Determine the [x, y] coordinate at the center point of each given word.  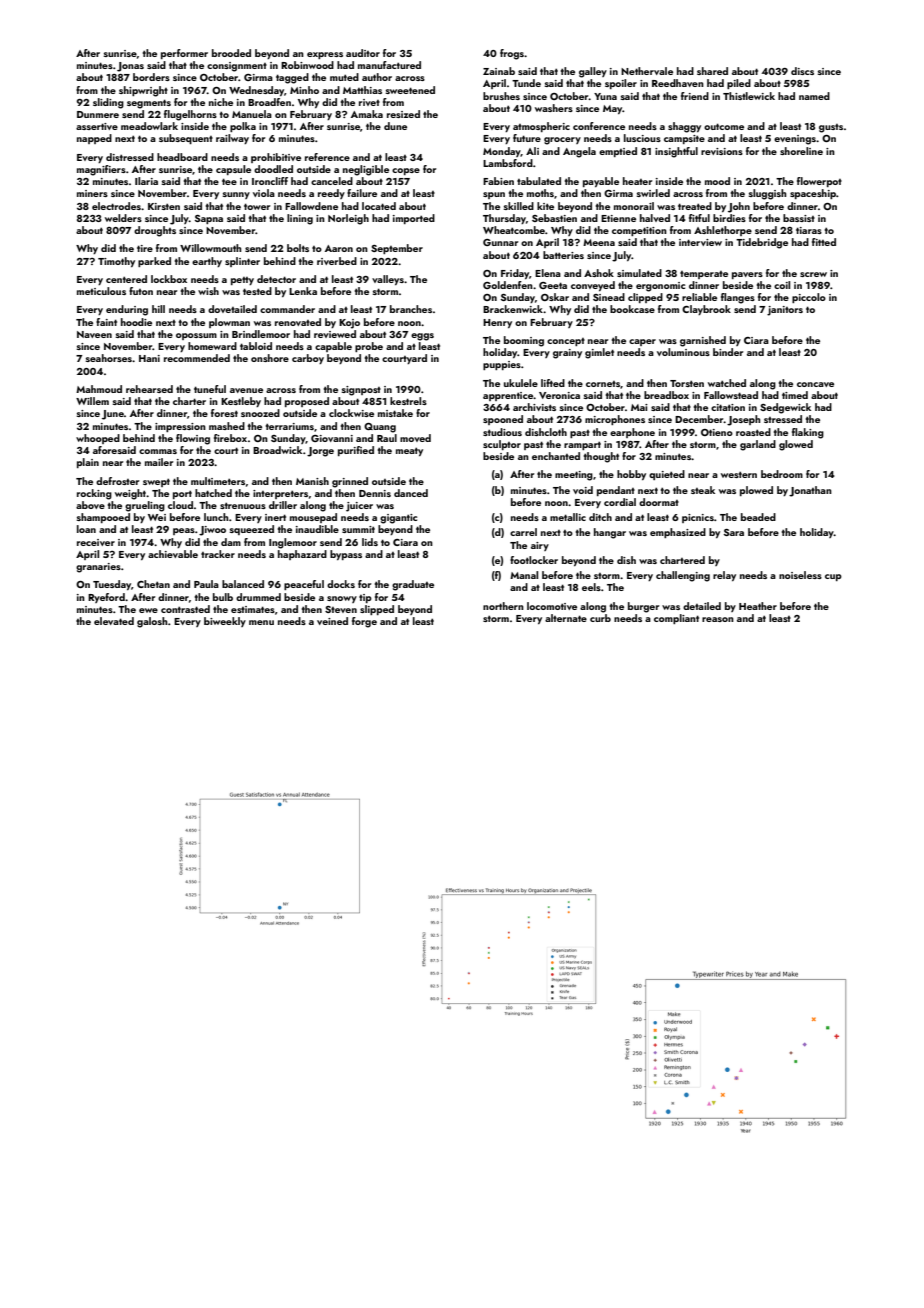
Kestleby [241, 402]
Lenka [303, 291]
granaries [98, 568]
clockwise [351, 413]
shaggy [684, 127]
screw [813, 274]
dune [395, 126]
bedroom [782, 474]
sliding [108, 103]
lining [300, 219]
